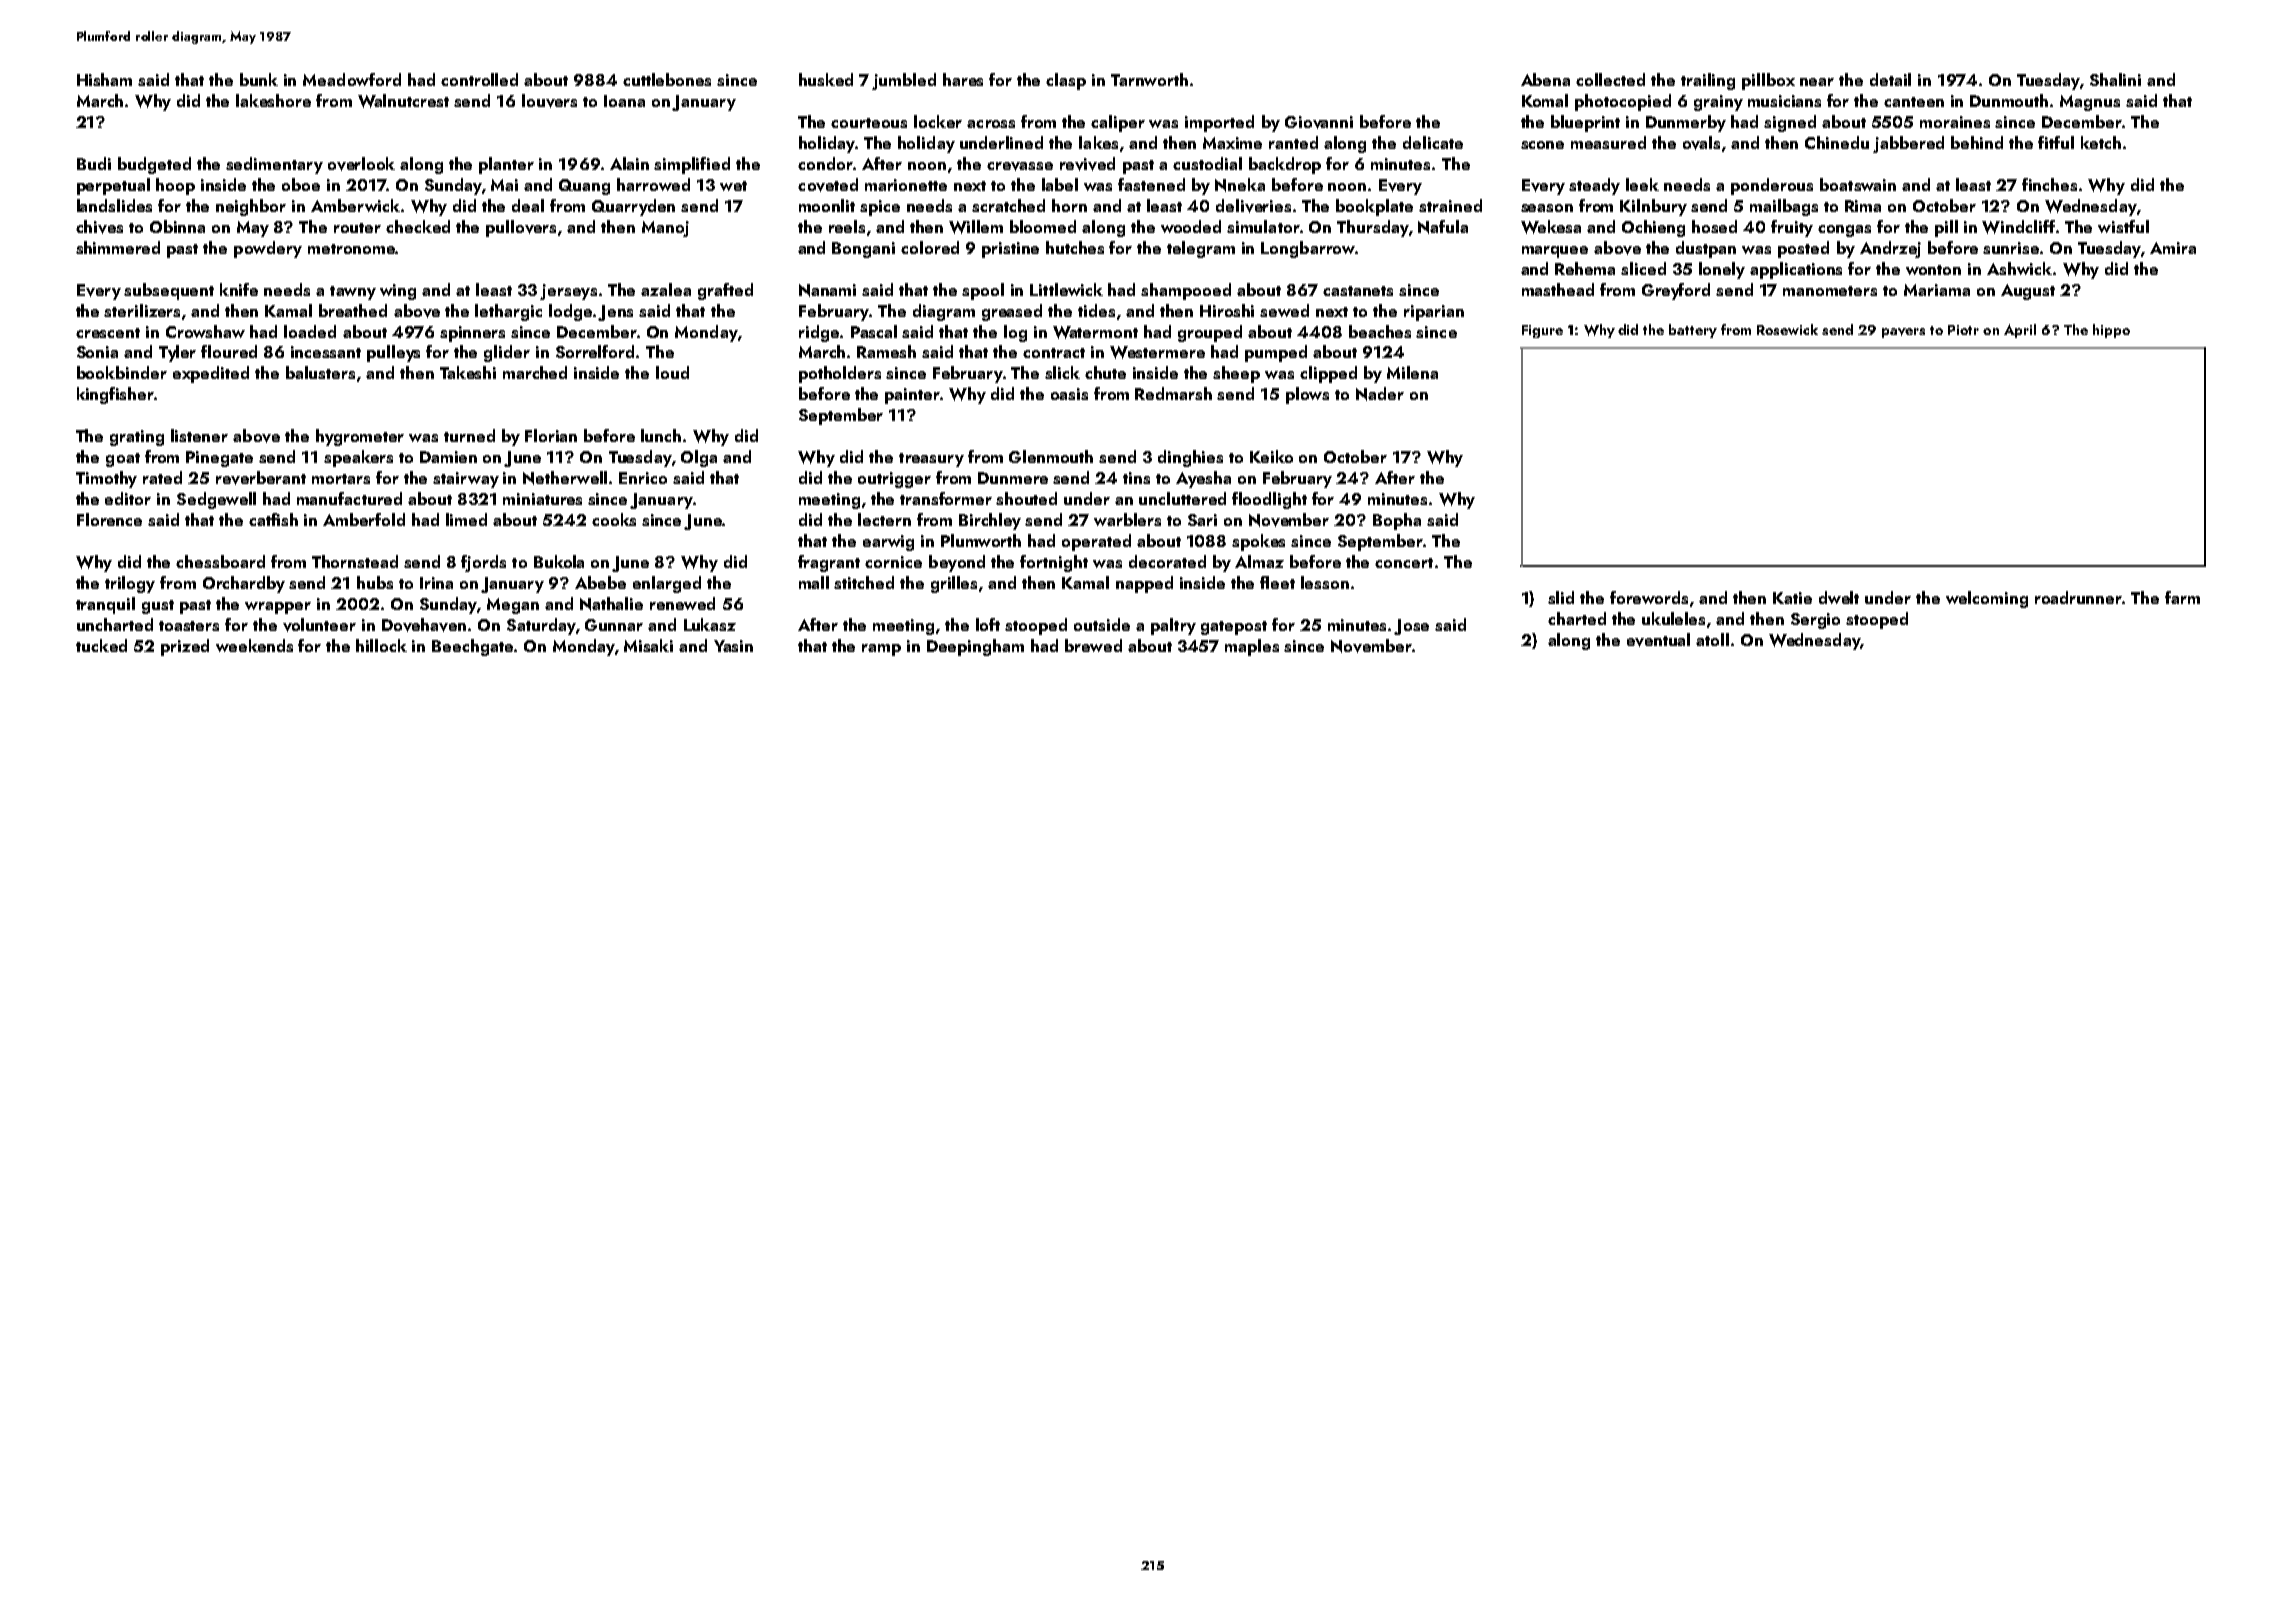  Describe the element at coordinates (1269, 500) in the image. I see `floodlight` at that location.
